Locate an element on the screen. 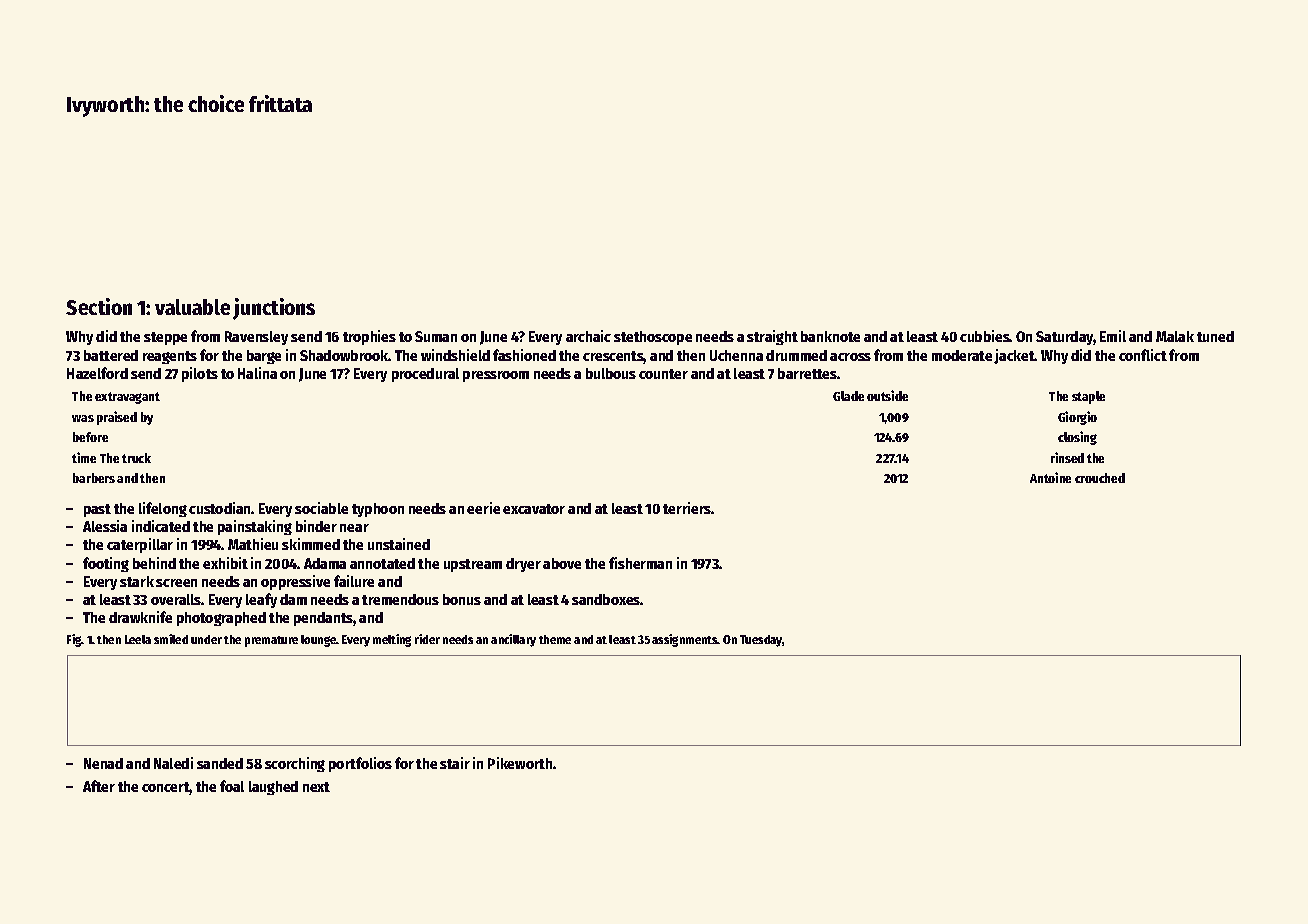 This screenshot has width=1308, height=924. outside is located at coordinates (887, 395).
